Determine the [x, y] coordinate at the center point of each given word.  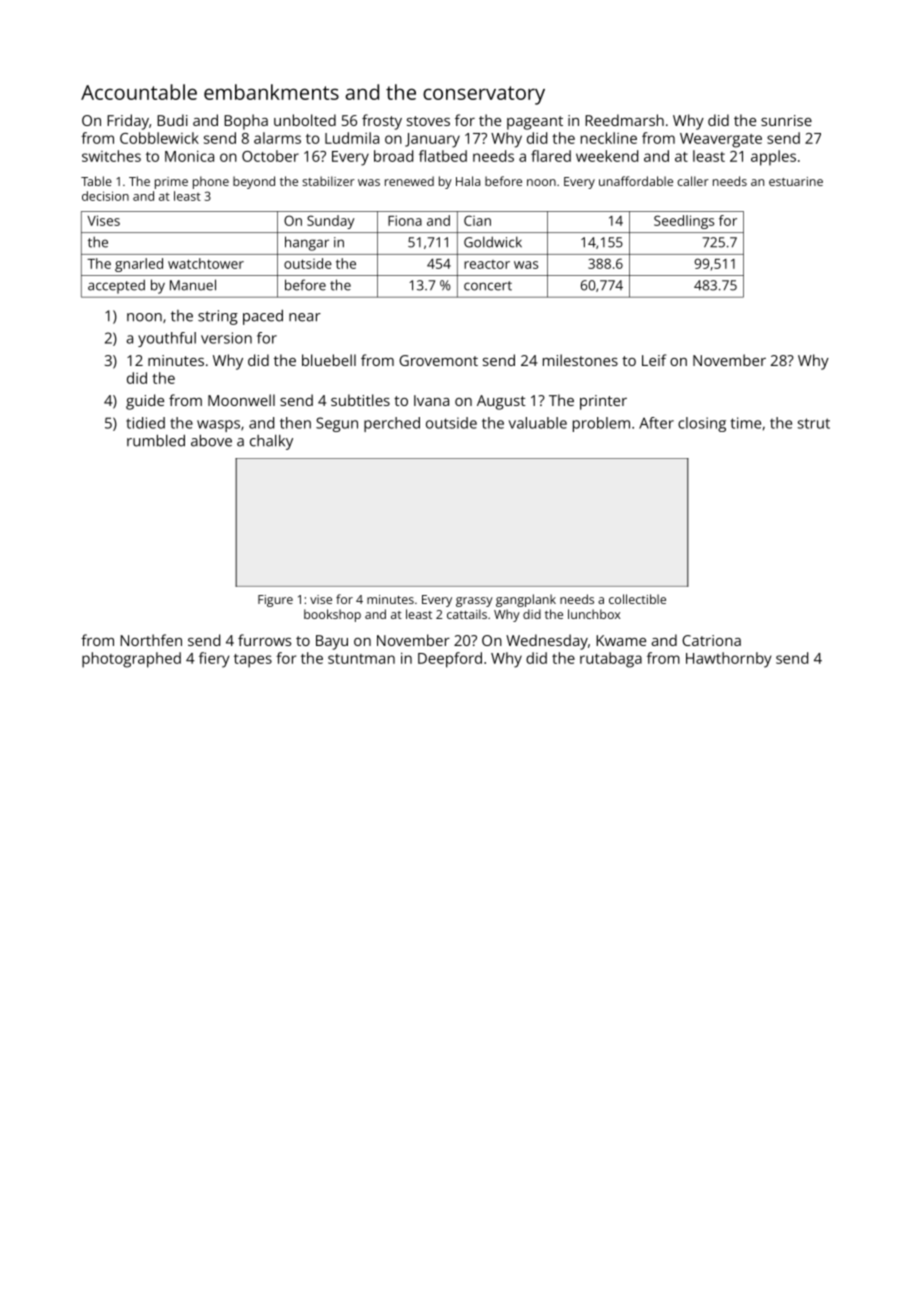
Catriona [711, 640]
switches [111, 156]
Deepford [450, 660]
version [226, 338]
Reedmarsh [624, 120]
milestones [580, 360]
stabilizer [328, 181]
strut [814, 423]
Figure [275, 601]
